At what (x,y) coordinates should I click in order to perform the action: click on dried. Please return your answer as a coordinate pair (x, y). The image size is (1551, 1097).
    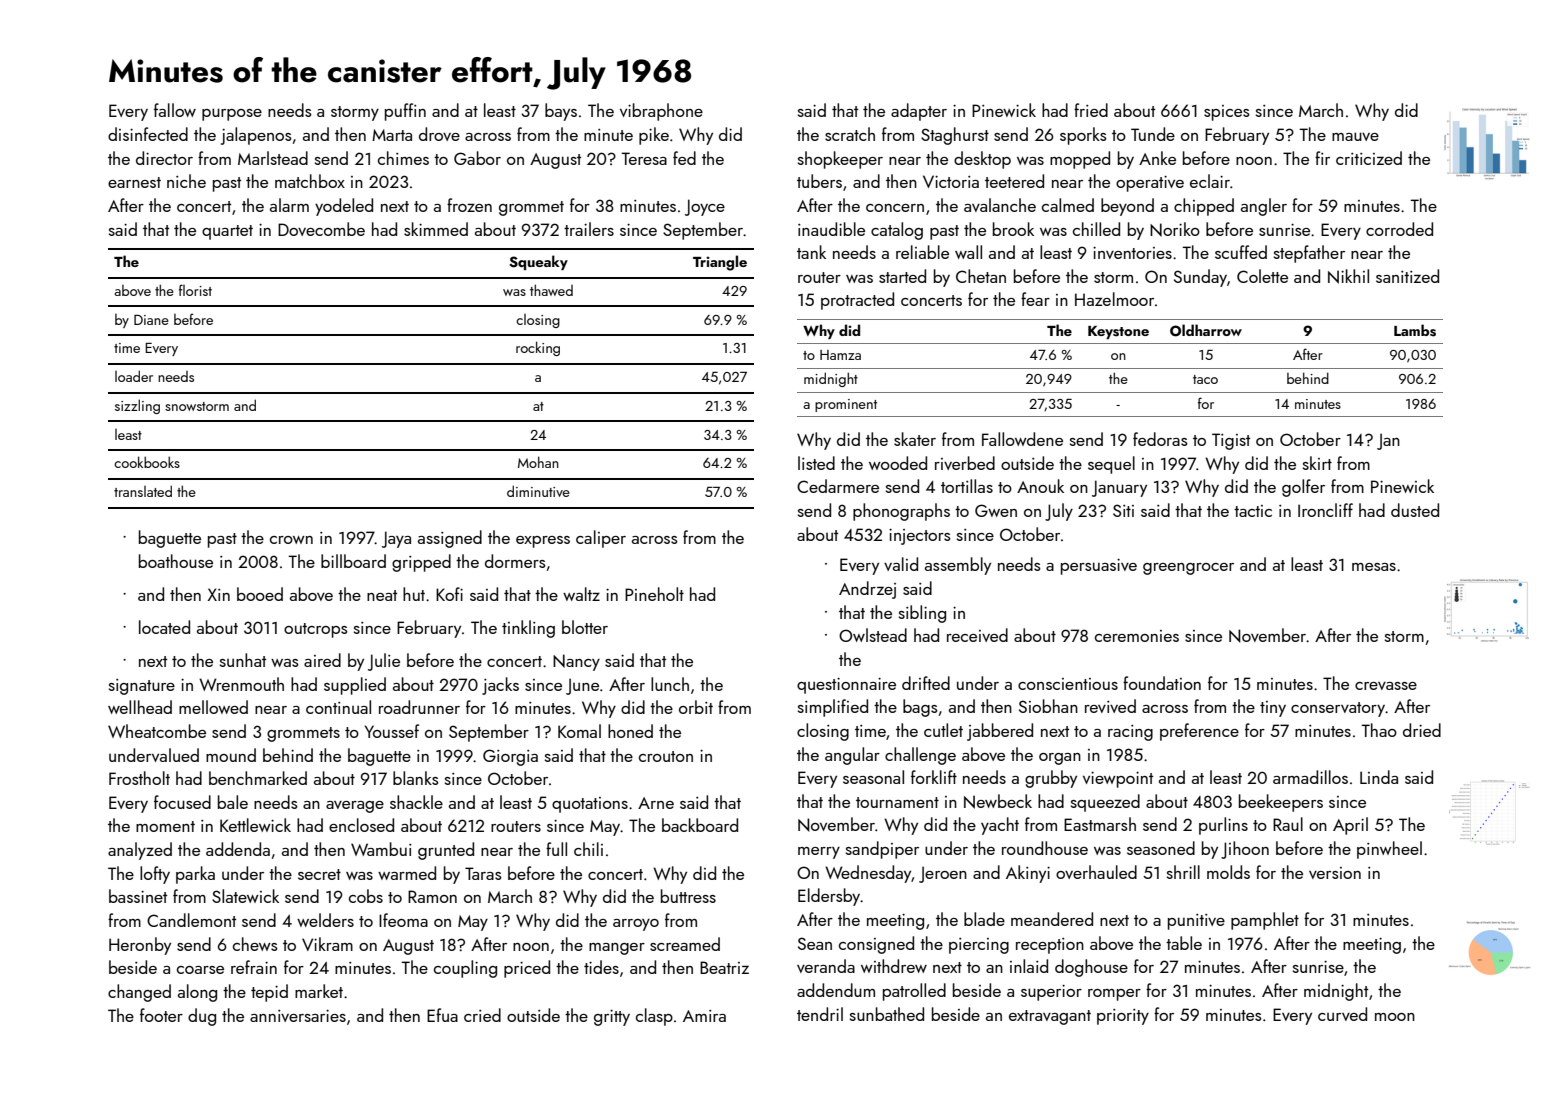
    Looking at the image, I should click on (1422, 730).
